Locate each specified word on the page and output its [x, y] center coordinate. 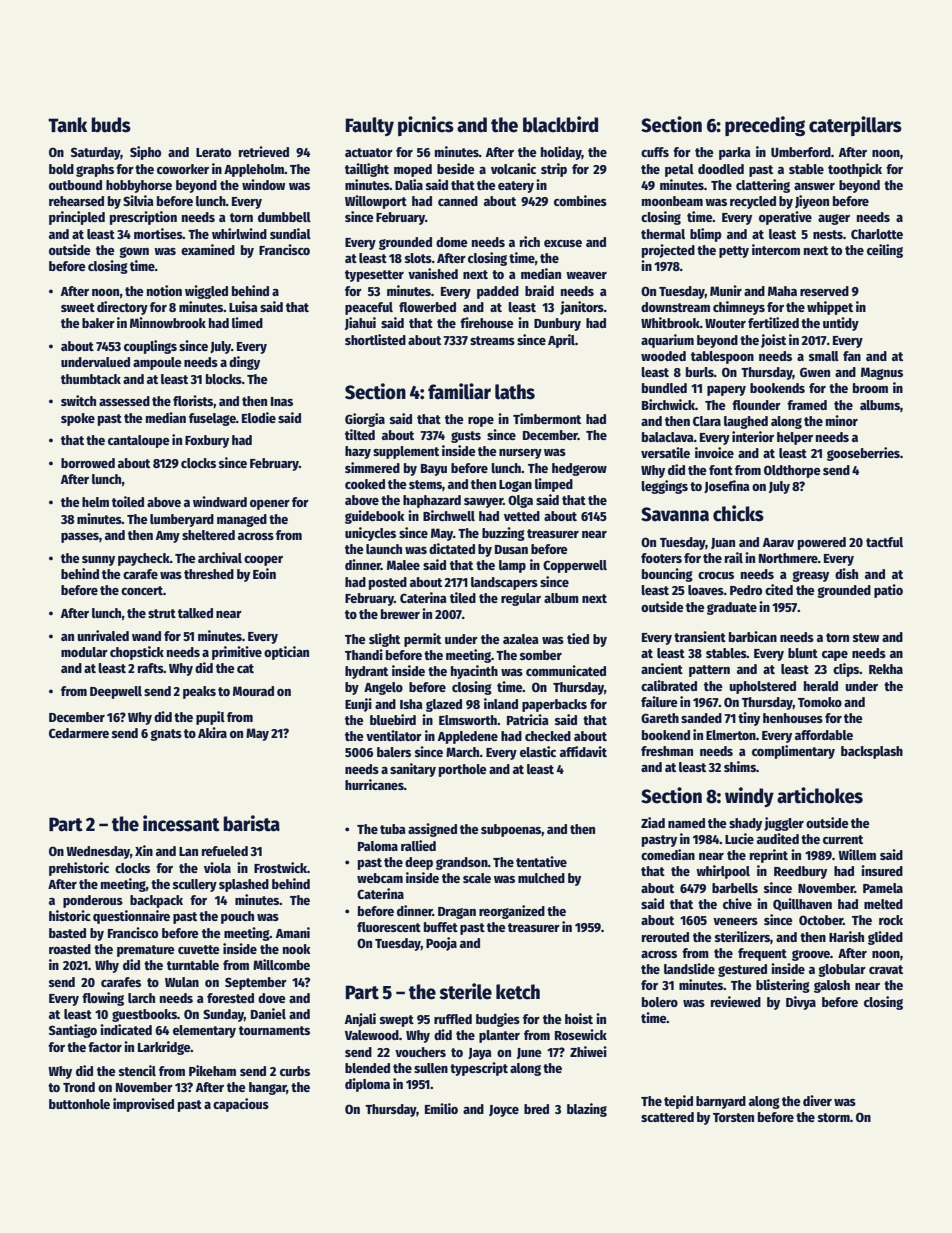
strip [554, 170]
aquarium [667, 341]
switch [78, 400]
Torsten [733, 1117]
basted [67, 933]
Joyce [504, 1111]
